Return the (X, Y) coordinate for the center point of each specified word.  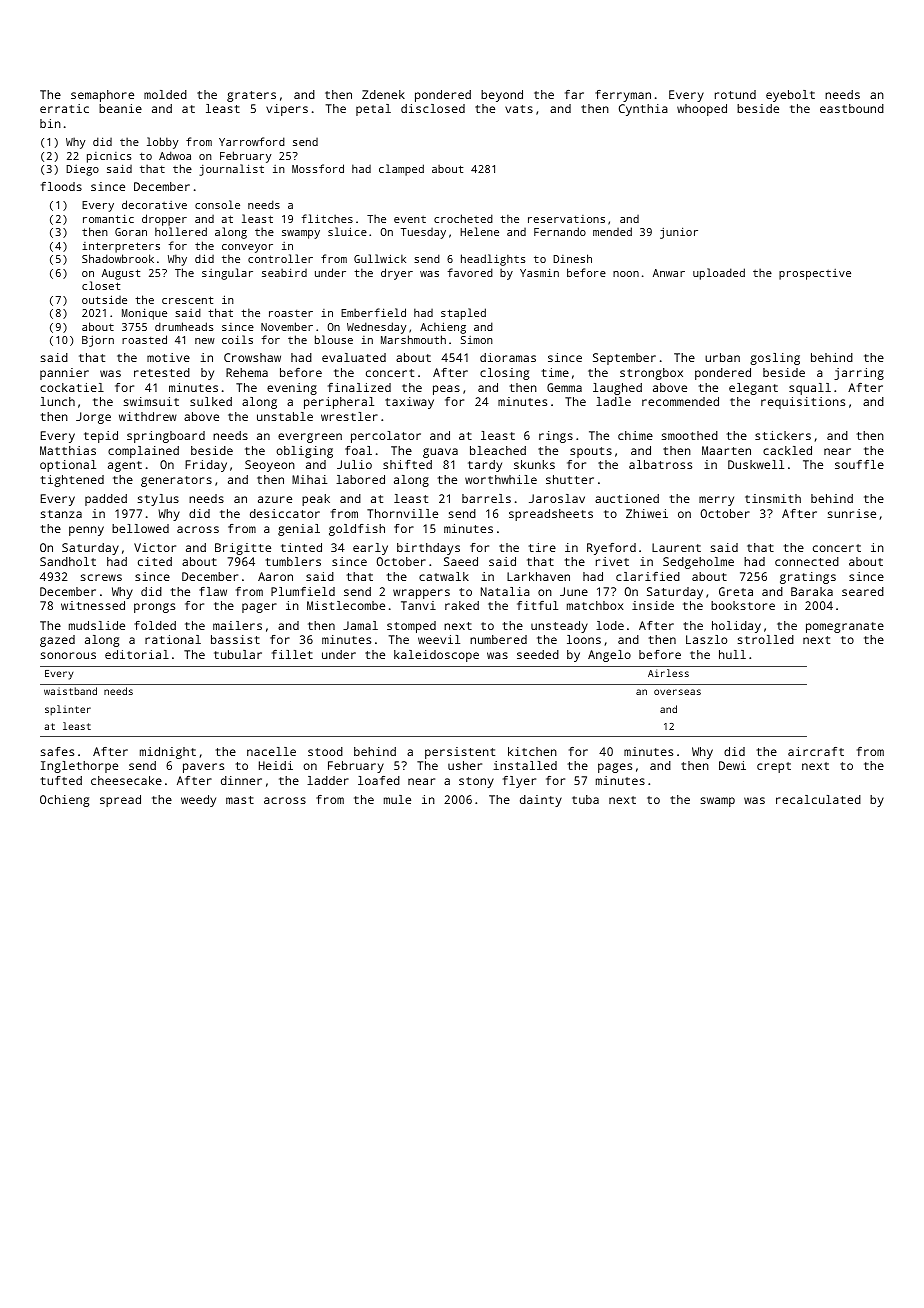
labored (360, 479)
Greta (736, 591)
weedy (198, 801)
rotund (735, 94)
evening (292, 389)
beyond (502, 96)
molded (165, 94)
